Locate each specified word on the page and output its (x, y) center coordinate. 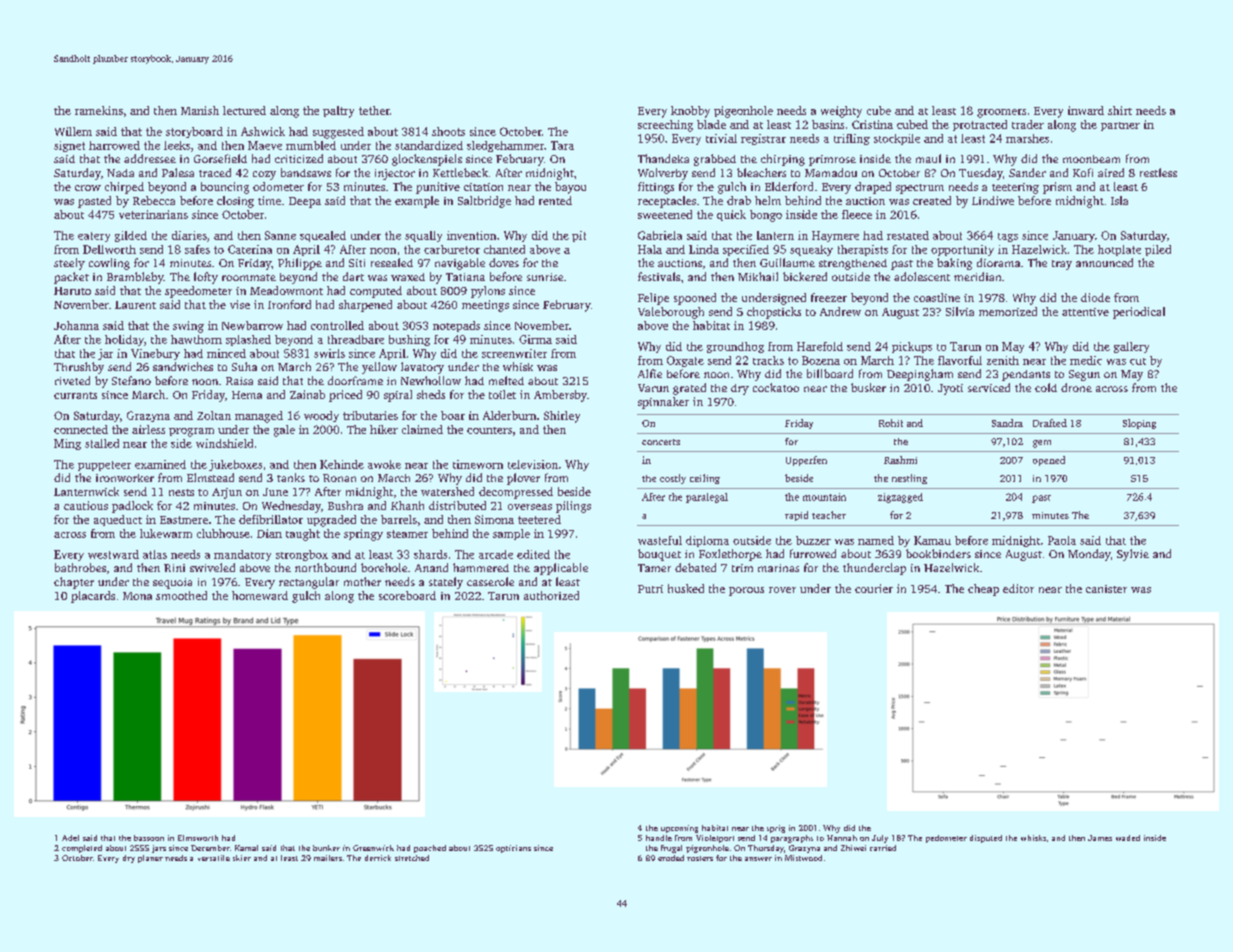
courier (874, 588)
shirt (1120, 110)
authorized (551, 595)
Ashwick (263, 131)
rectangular (309, 583)
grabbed (715, 160)
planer (150, 859)
